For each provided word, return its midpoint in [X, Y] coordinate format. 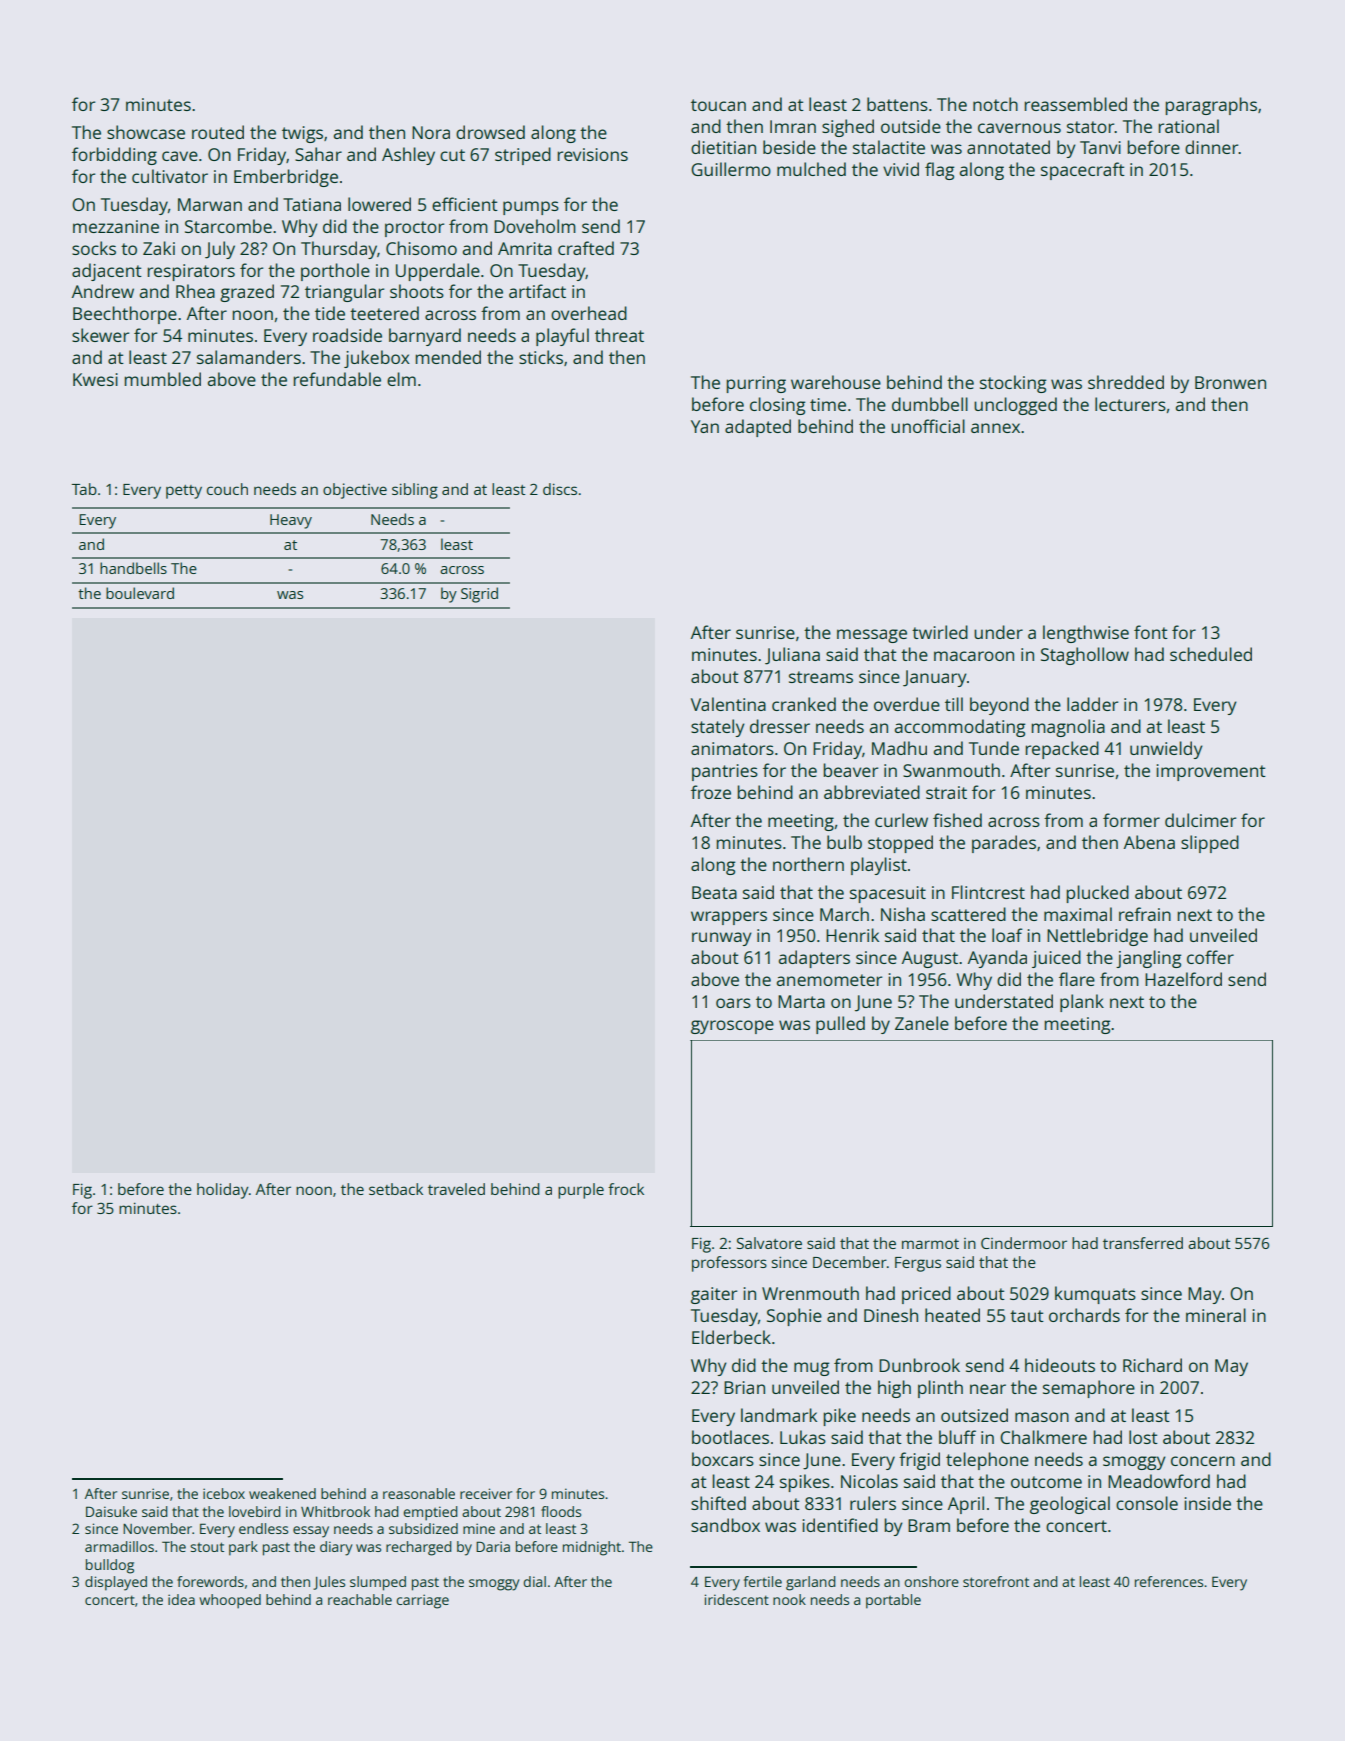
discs [560, 489]
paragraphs [1211, 106]
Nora [431, 132]
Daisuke [111, 1511]
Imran [793, 126]
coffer [1210, 957]
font [1151, 632]
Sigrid [479, 595]
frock [626, 1189]
